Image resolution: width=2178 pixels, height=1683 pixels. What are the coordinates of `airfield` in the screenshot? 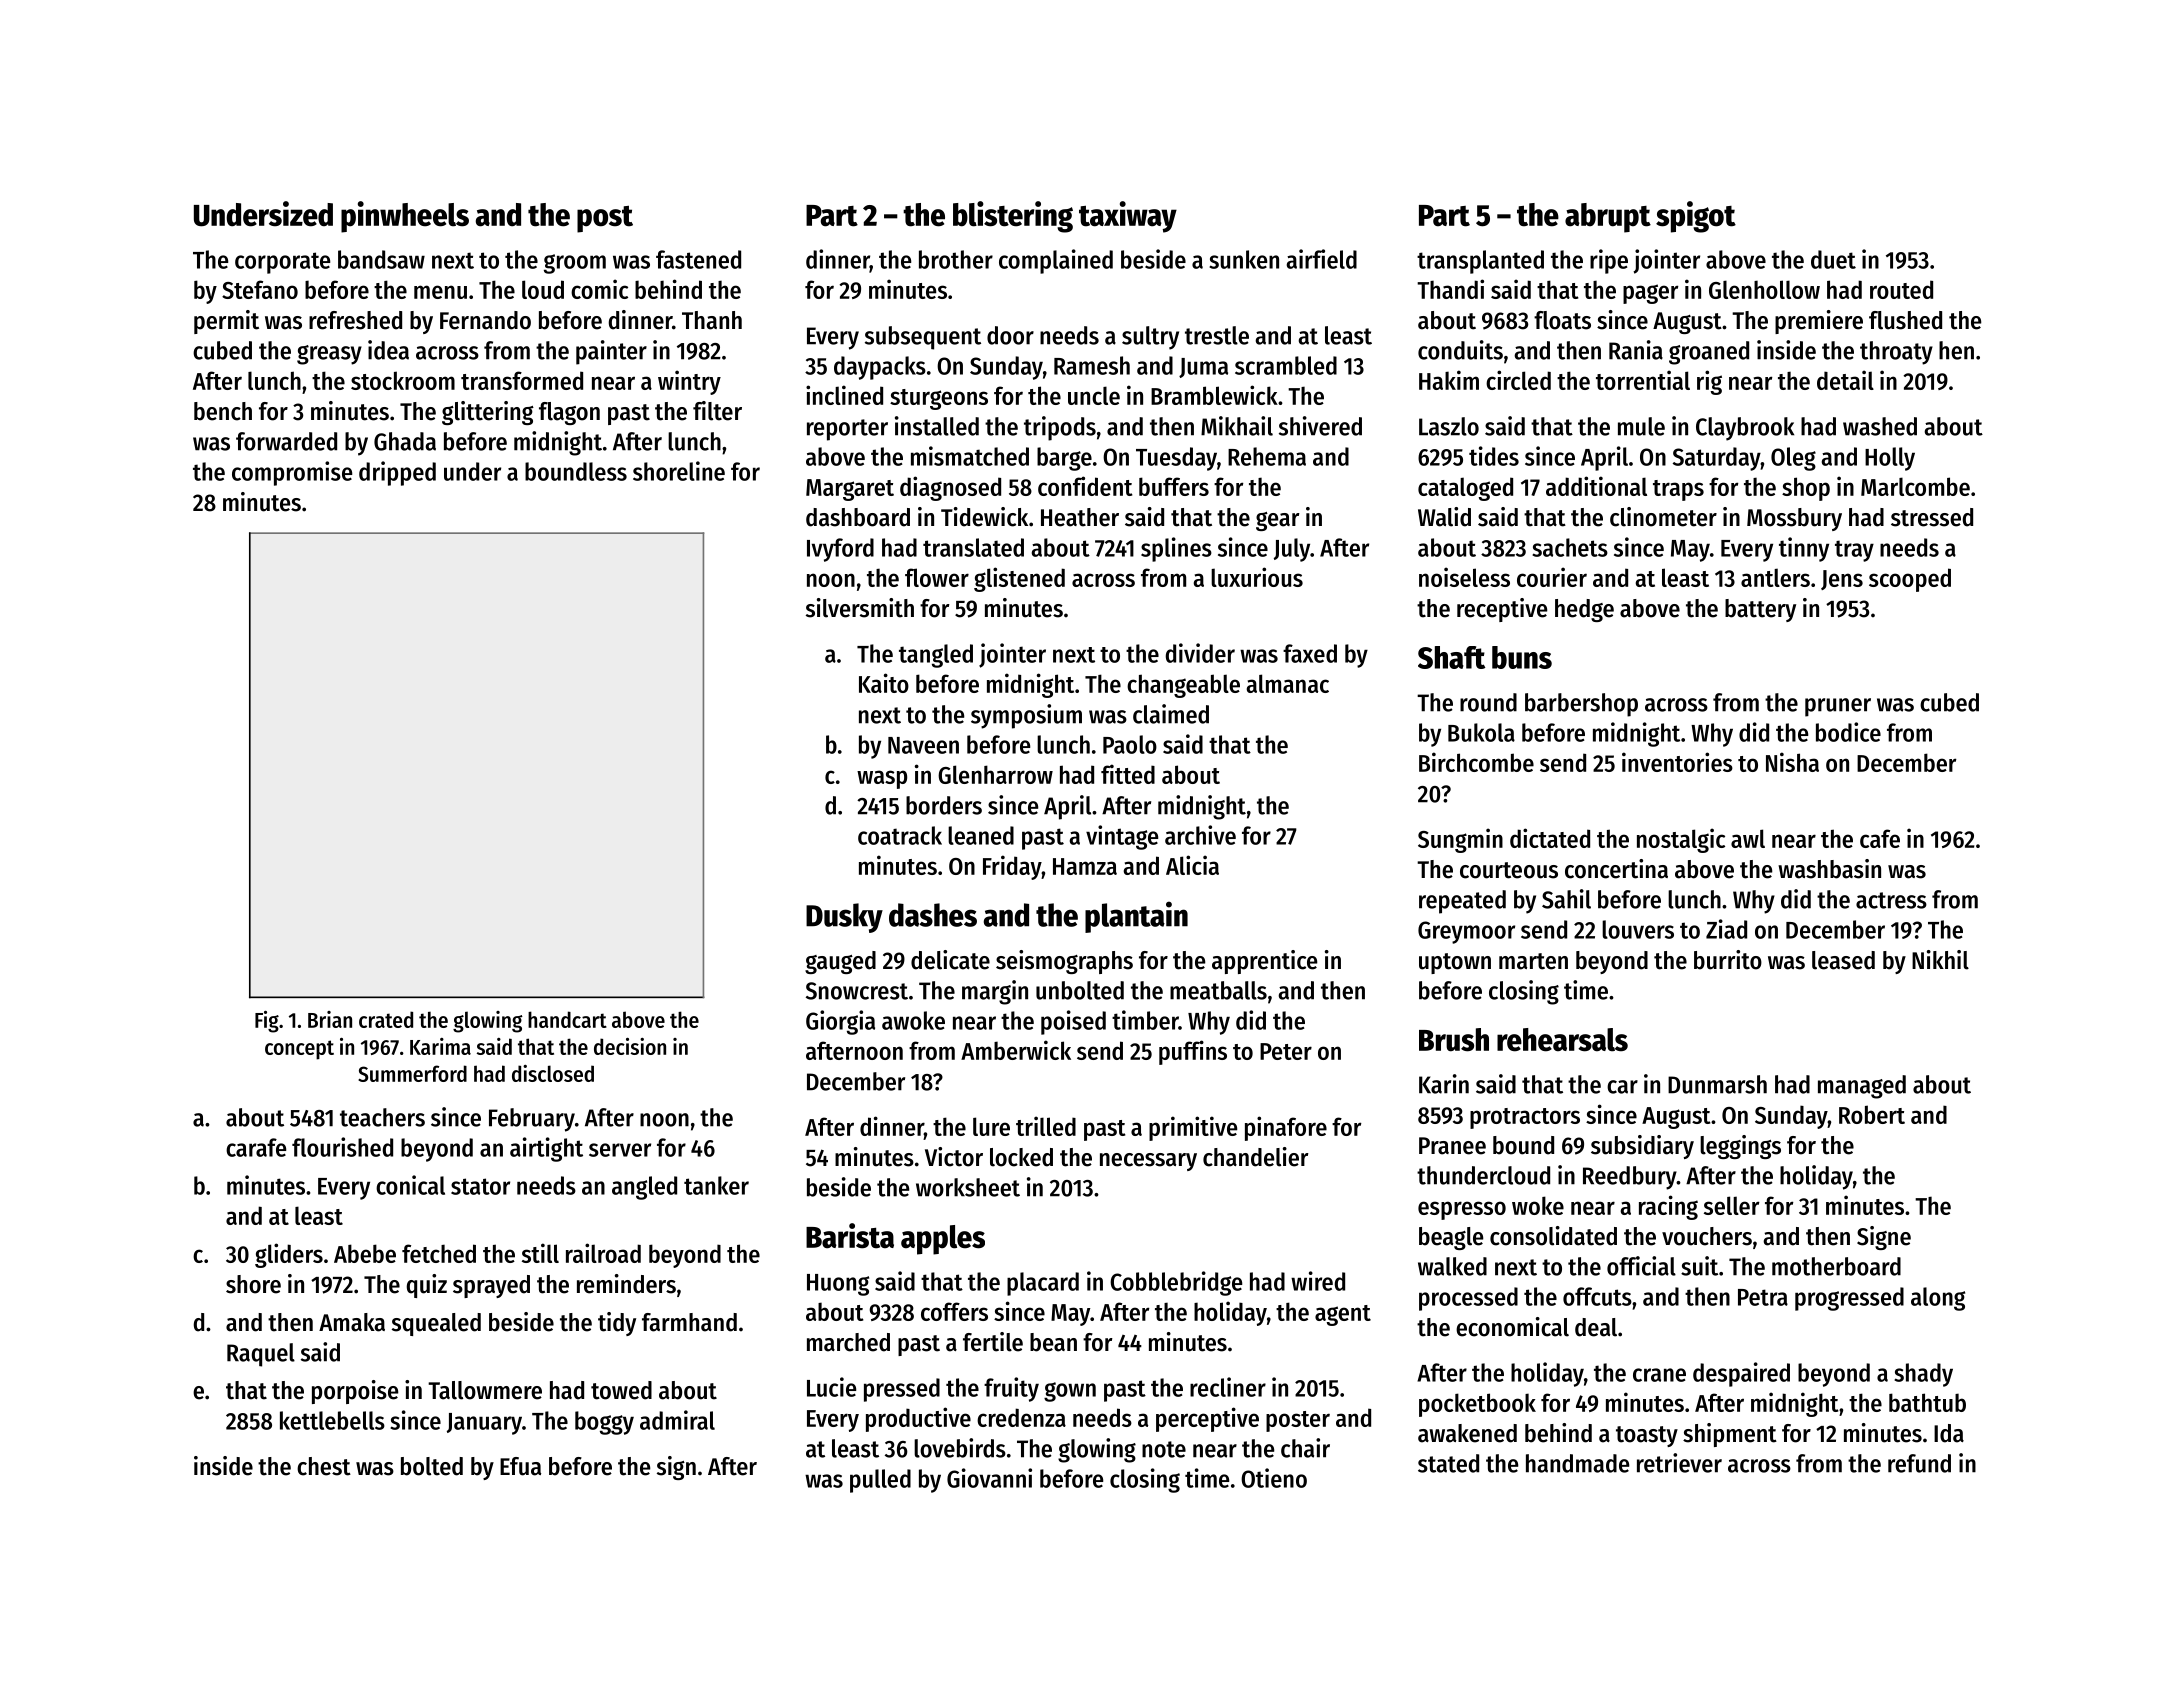 It's located at (1322, 259).
